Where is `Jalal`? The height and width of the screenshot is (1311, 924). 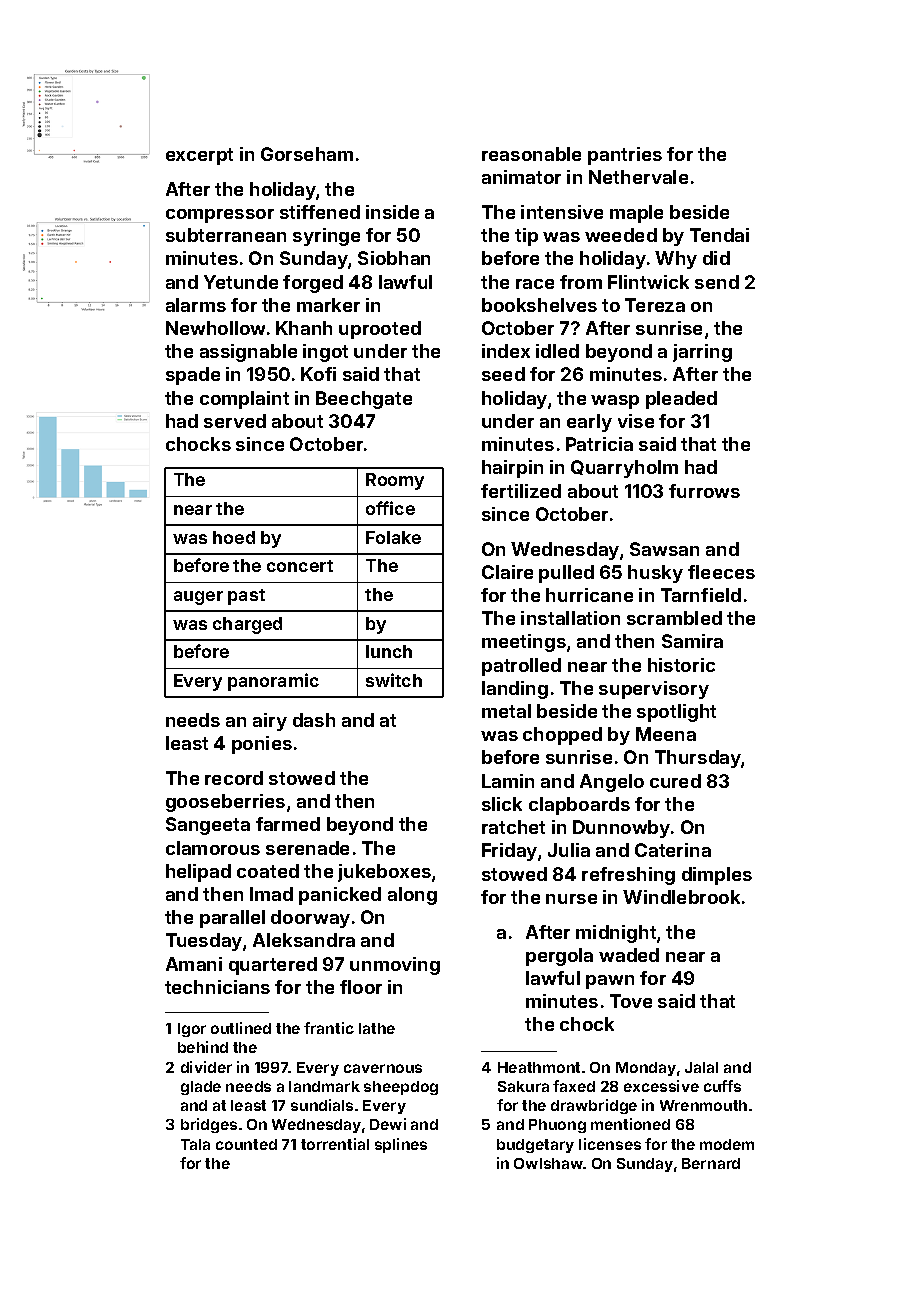 Jalal is located at coordinates (701, 1067).
